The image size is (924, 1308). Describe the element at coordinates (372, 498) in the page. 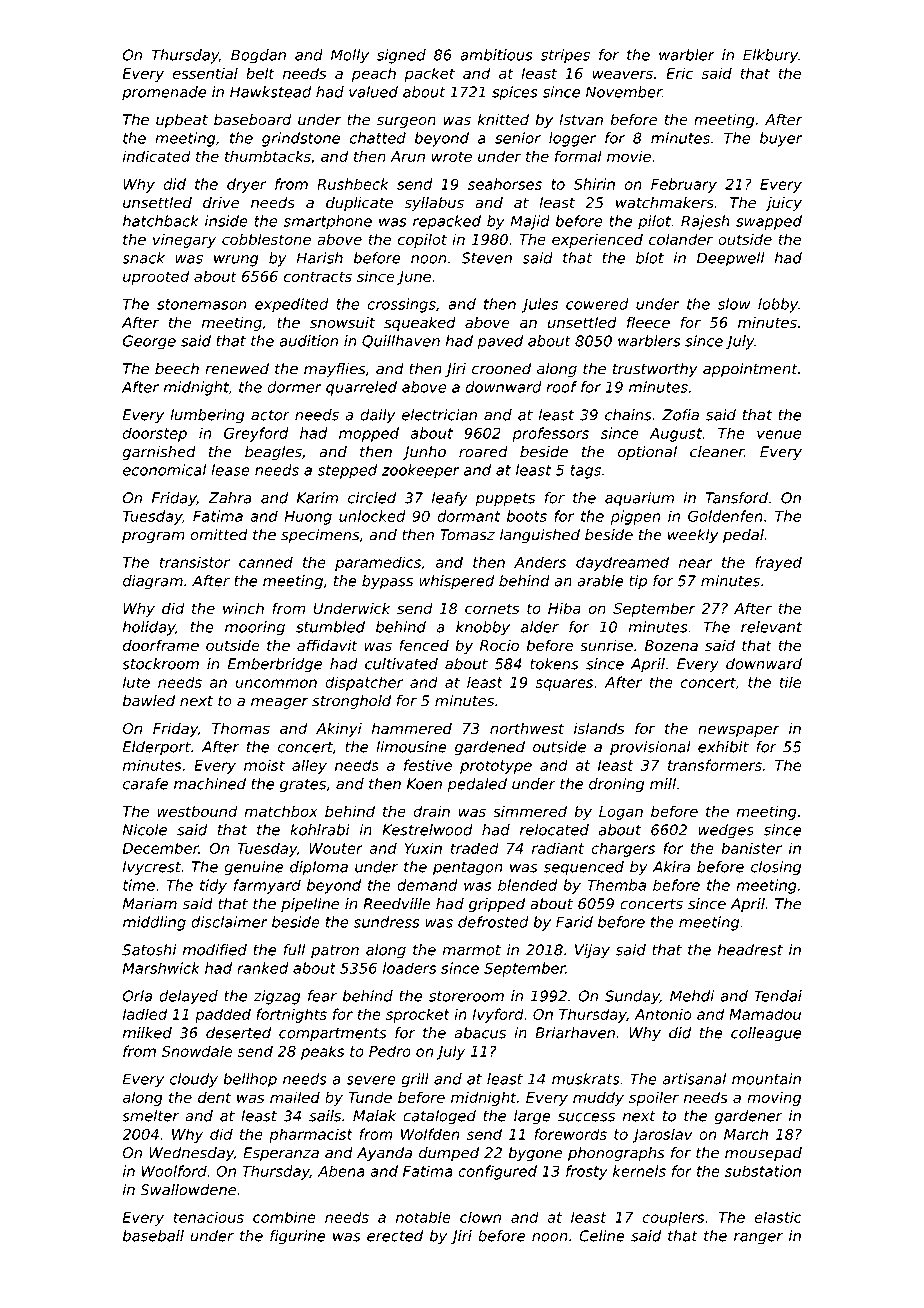

I see `circled` at that location.
